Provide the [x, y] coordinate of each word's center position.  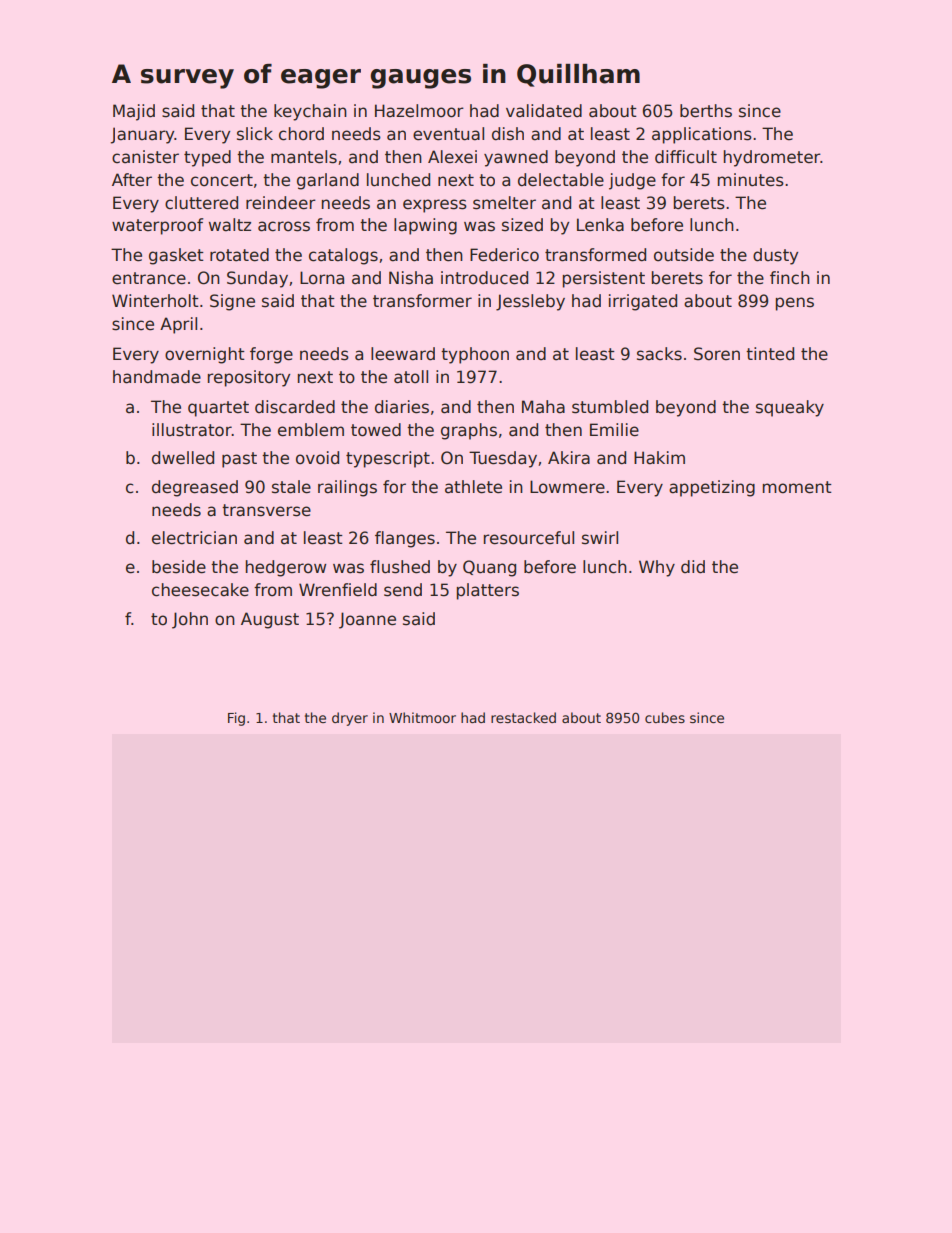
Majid [134, 112]
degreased [195, 488]
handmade [157, 377]
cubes [665, 717]
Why [657, 568]
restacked [523, 717]
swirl [600, 538]
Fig [236, 719]
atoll [411, 377]
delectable [561, 180]
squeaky [790, 408]
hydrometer [772, 158]
